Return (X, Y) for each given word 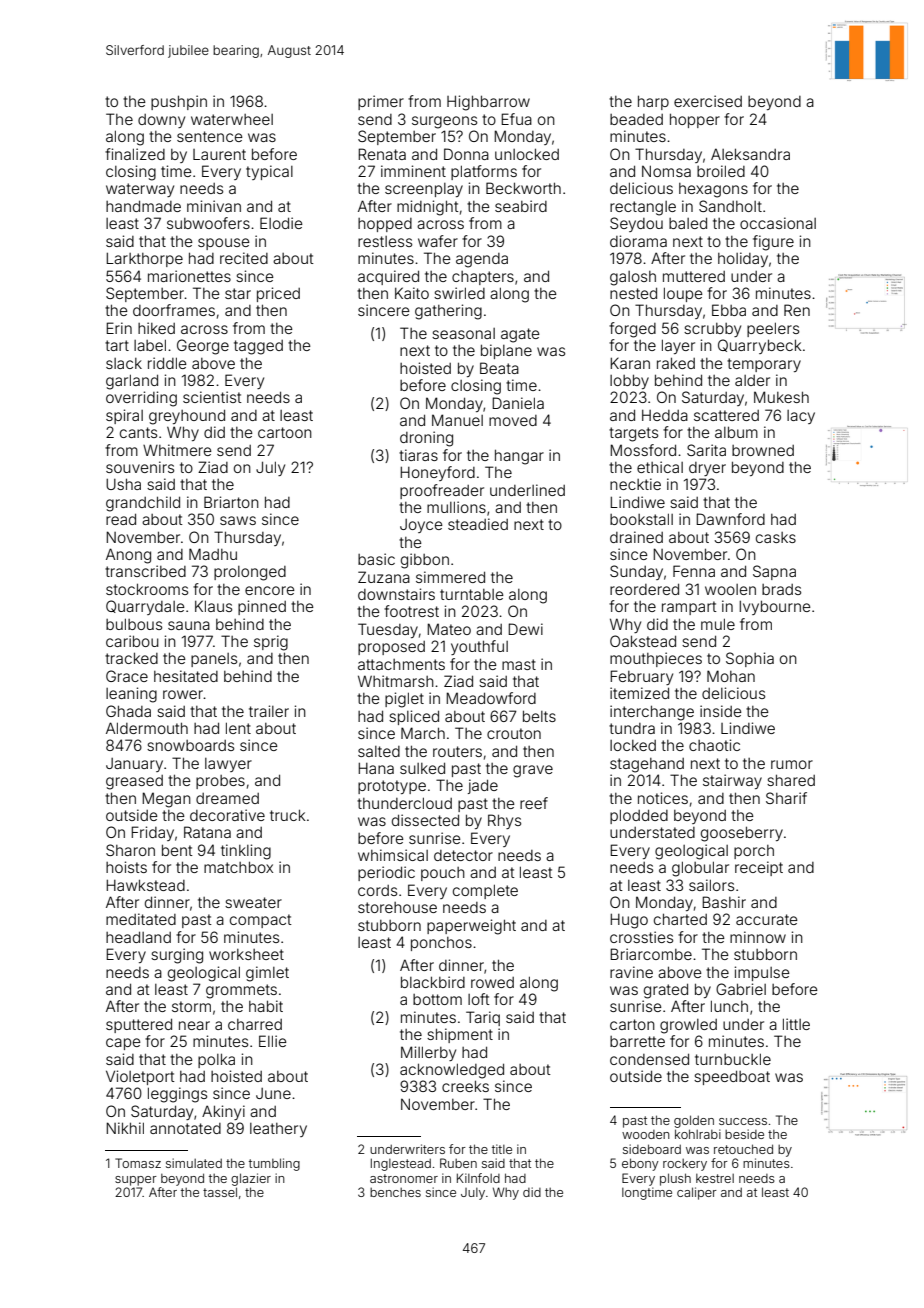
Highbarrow (488, 103)
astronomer (404, 1178)
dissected (425, 820)
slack (124, 363)
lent (238, 728)
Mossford (643, 450)
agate (520, 335)
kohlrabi (698, 1134)
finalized (135, 154)
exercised (708, 101)
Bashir (724, 902)
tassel (220, 1192)
